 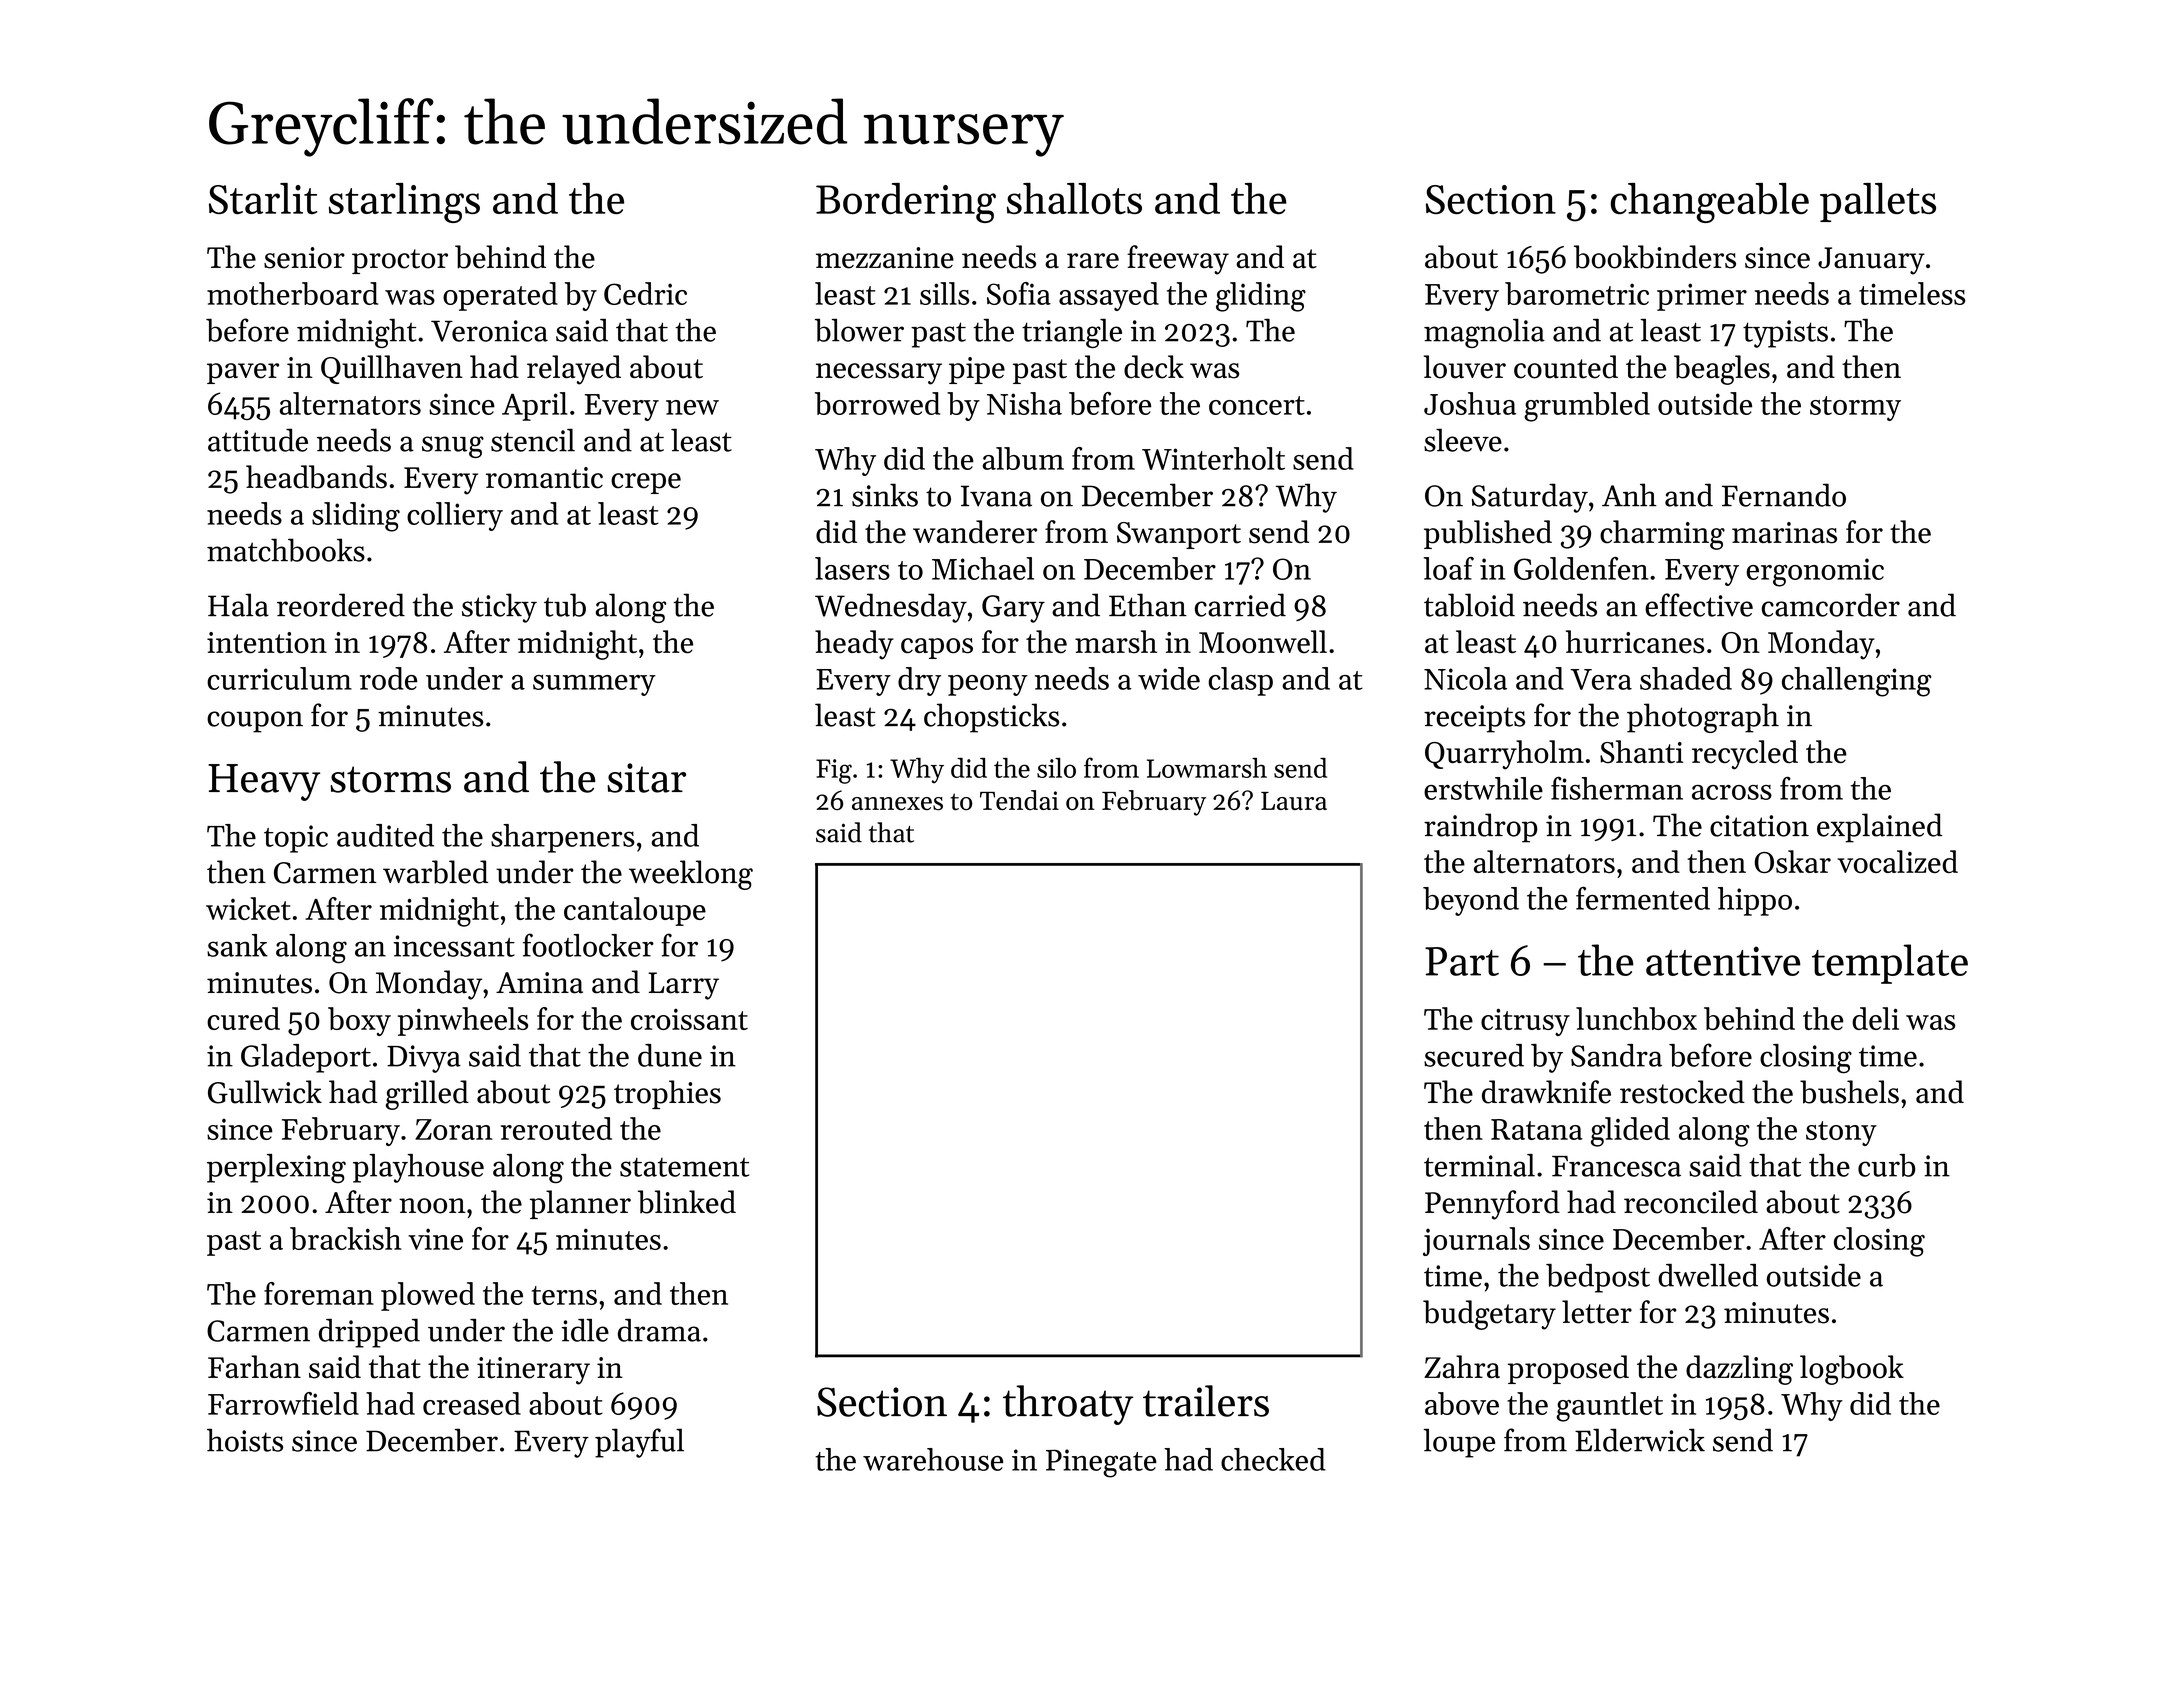 I want to click on Part, so click(x=1462, y=961).
